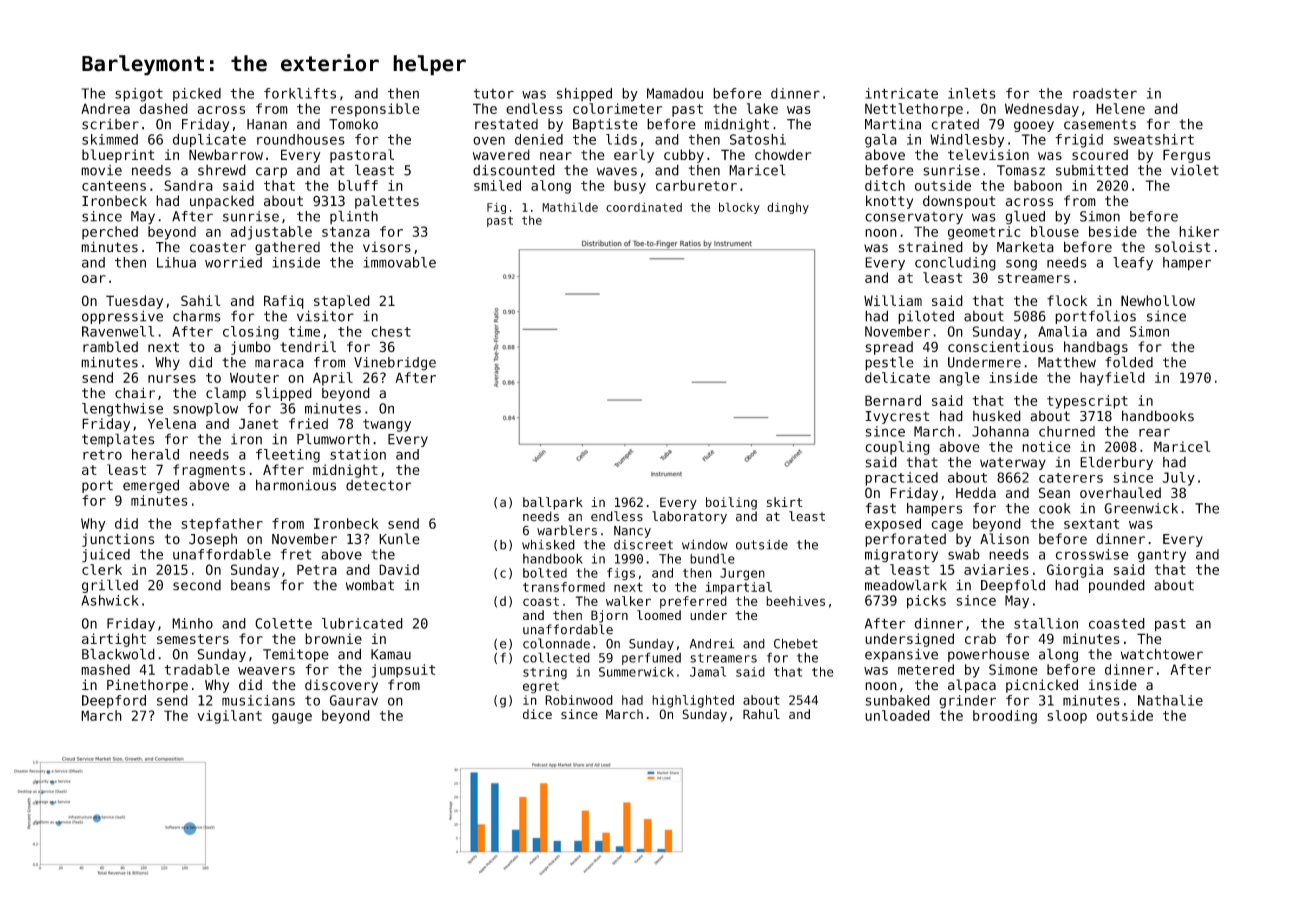 Image resolution: width=1308 pixels, height=924 pixels. Describe the element at coordinates (229, 717) in the screenshot. I see `vigilant` at that location.
